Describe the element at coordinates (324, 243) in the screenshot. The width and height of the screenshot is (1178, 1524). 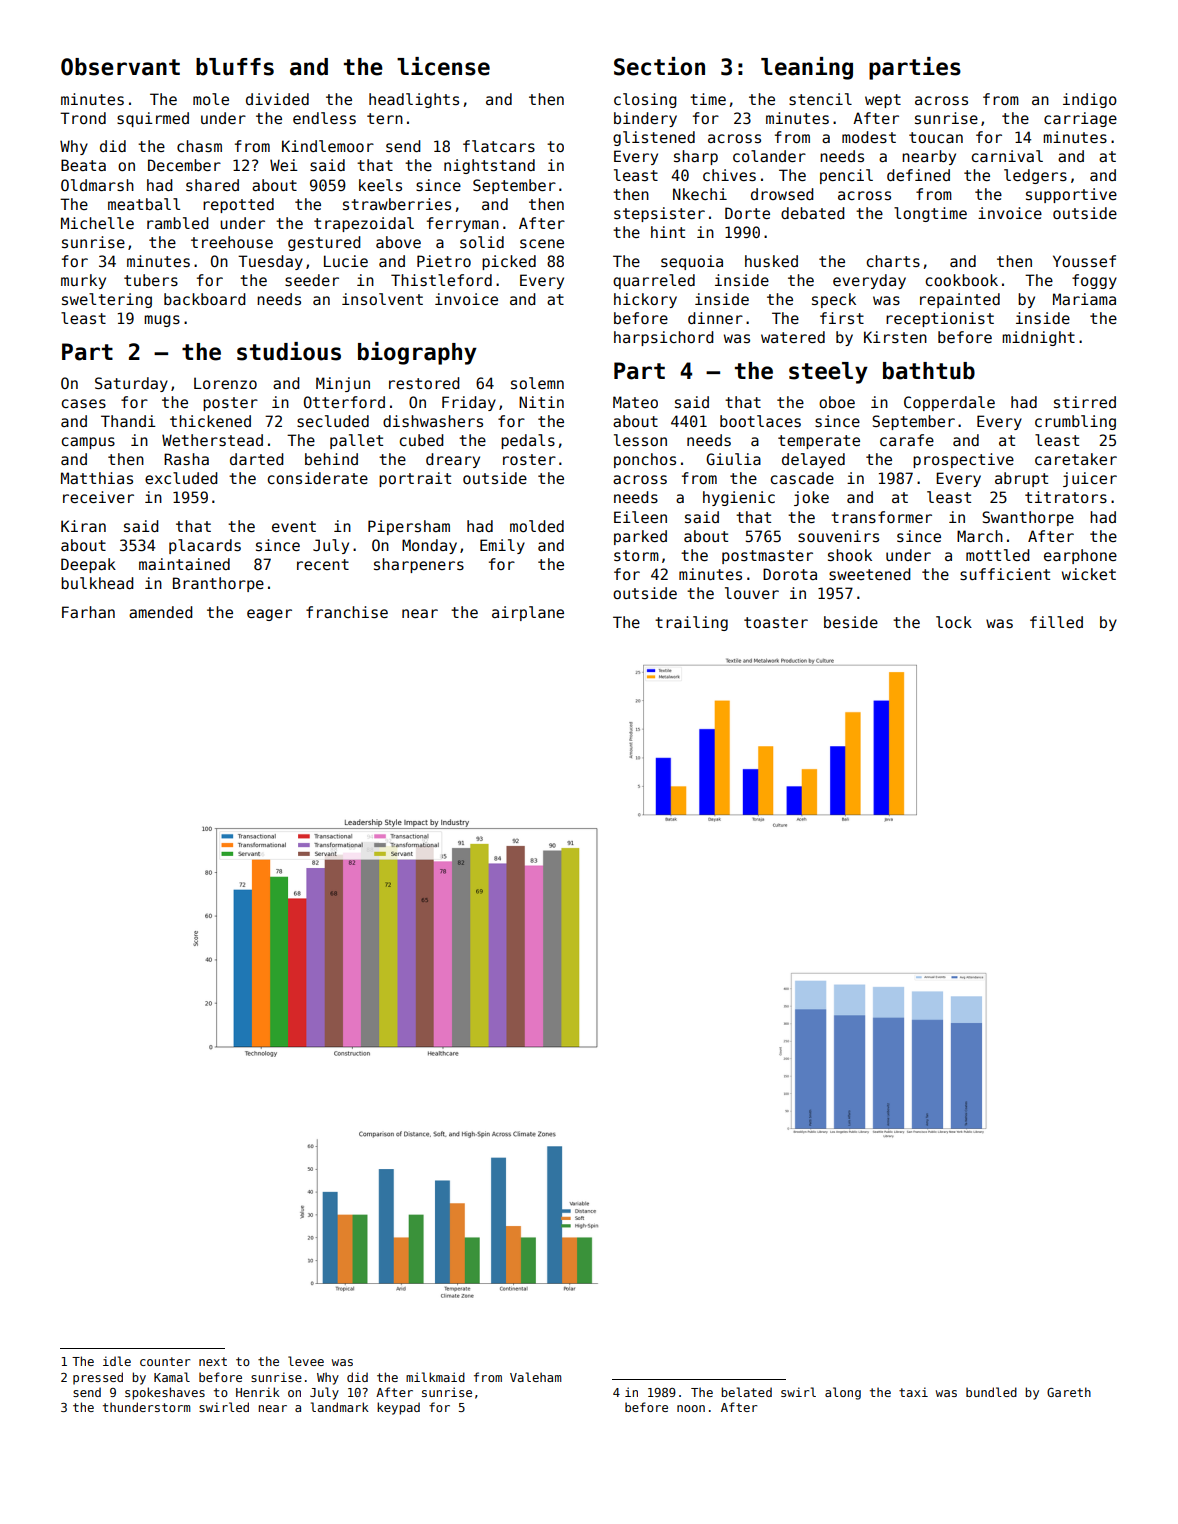
I see `gestured` at that location.
